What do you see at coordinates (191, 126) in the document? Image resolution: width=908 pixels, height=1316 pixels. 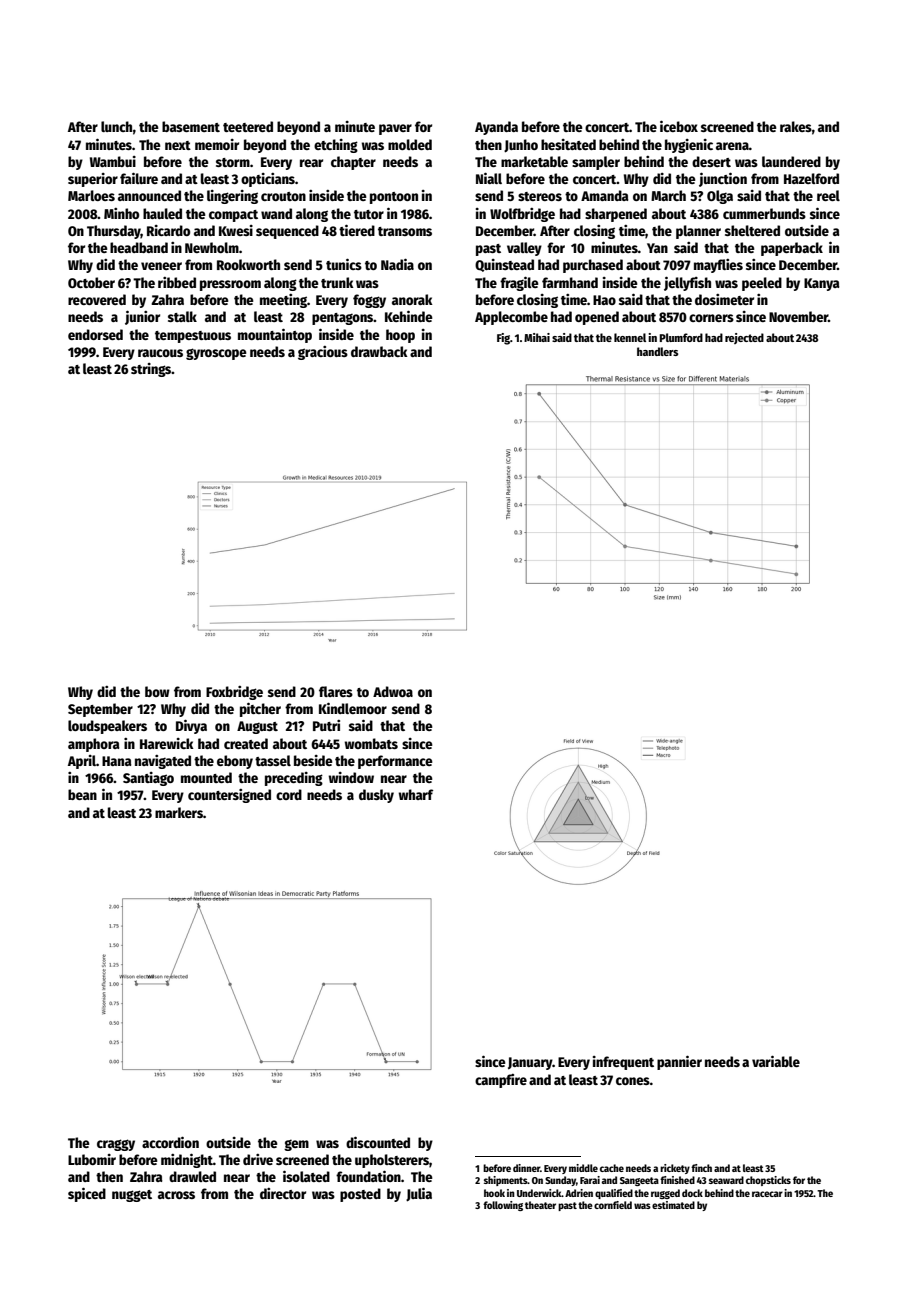 I see `basement` at bounding box center [191, 126].
